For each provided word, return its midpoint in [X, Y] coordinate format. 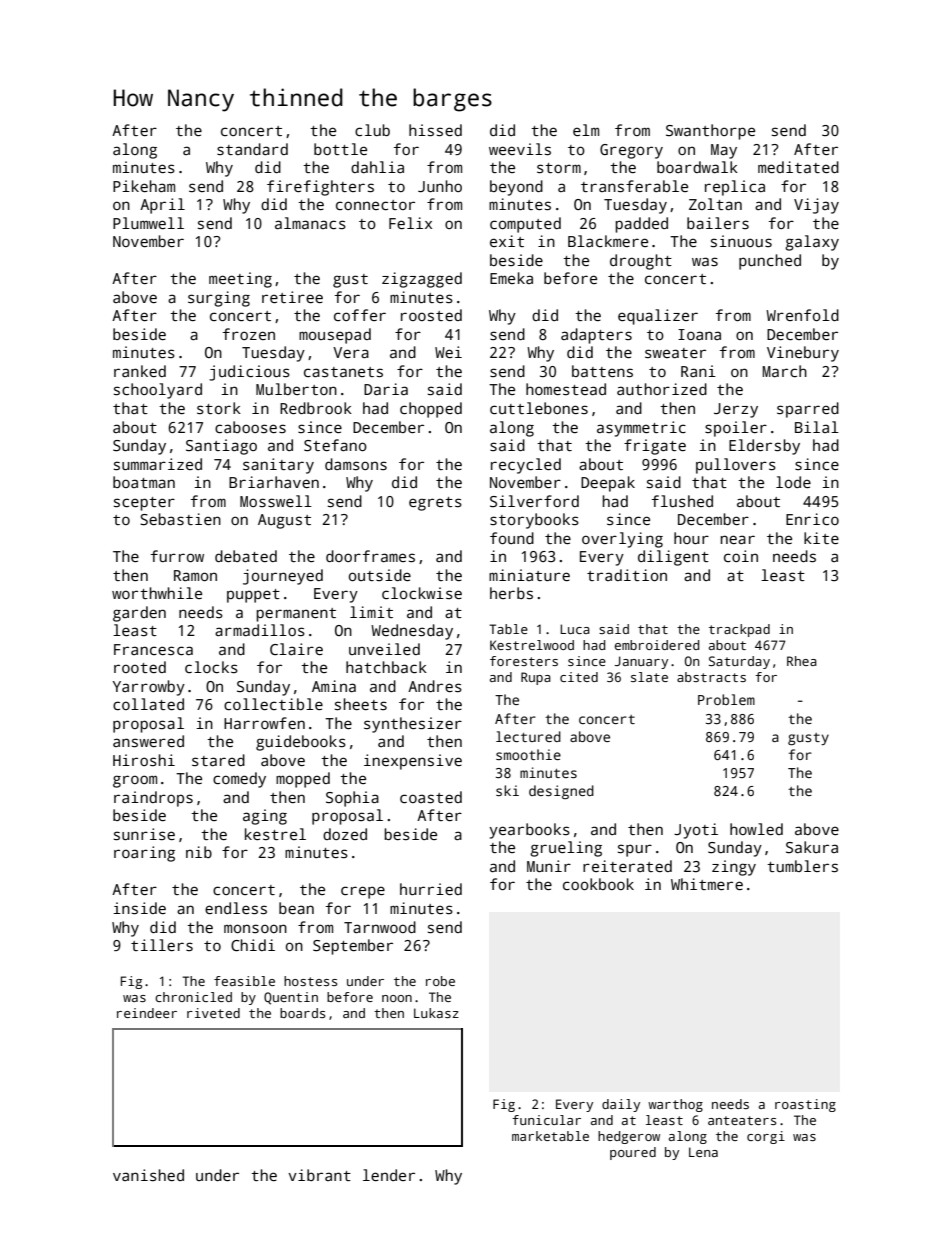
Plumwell [148, 223]
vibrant [319, 1175]
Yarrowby [149, 688]
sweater [675, 353]
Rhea [802, 661]
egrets [435, 504]
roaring [144, 854]
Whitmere [707, 884]
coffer [360, 315]
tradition [627, 575]
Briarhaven [274, 482]
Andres [435, 686]
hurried [431, 889]
